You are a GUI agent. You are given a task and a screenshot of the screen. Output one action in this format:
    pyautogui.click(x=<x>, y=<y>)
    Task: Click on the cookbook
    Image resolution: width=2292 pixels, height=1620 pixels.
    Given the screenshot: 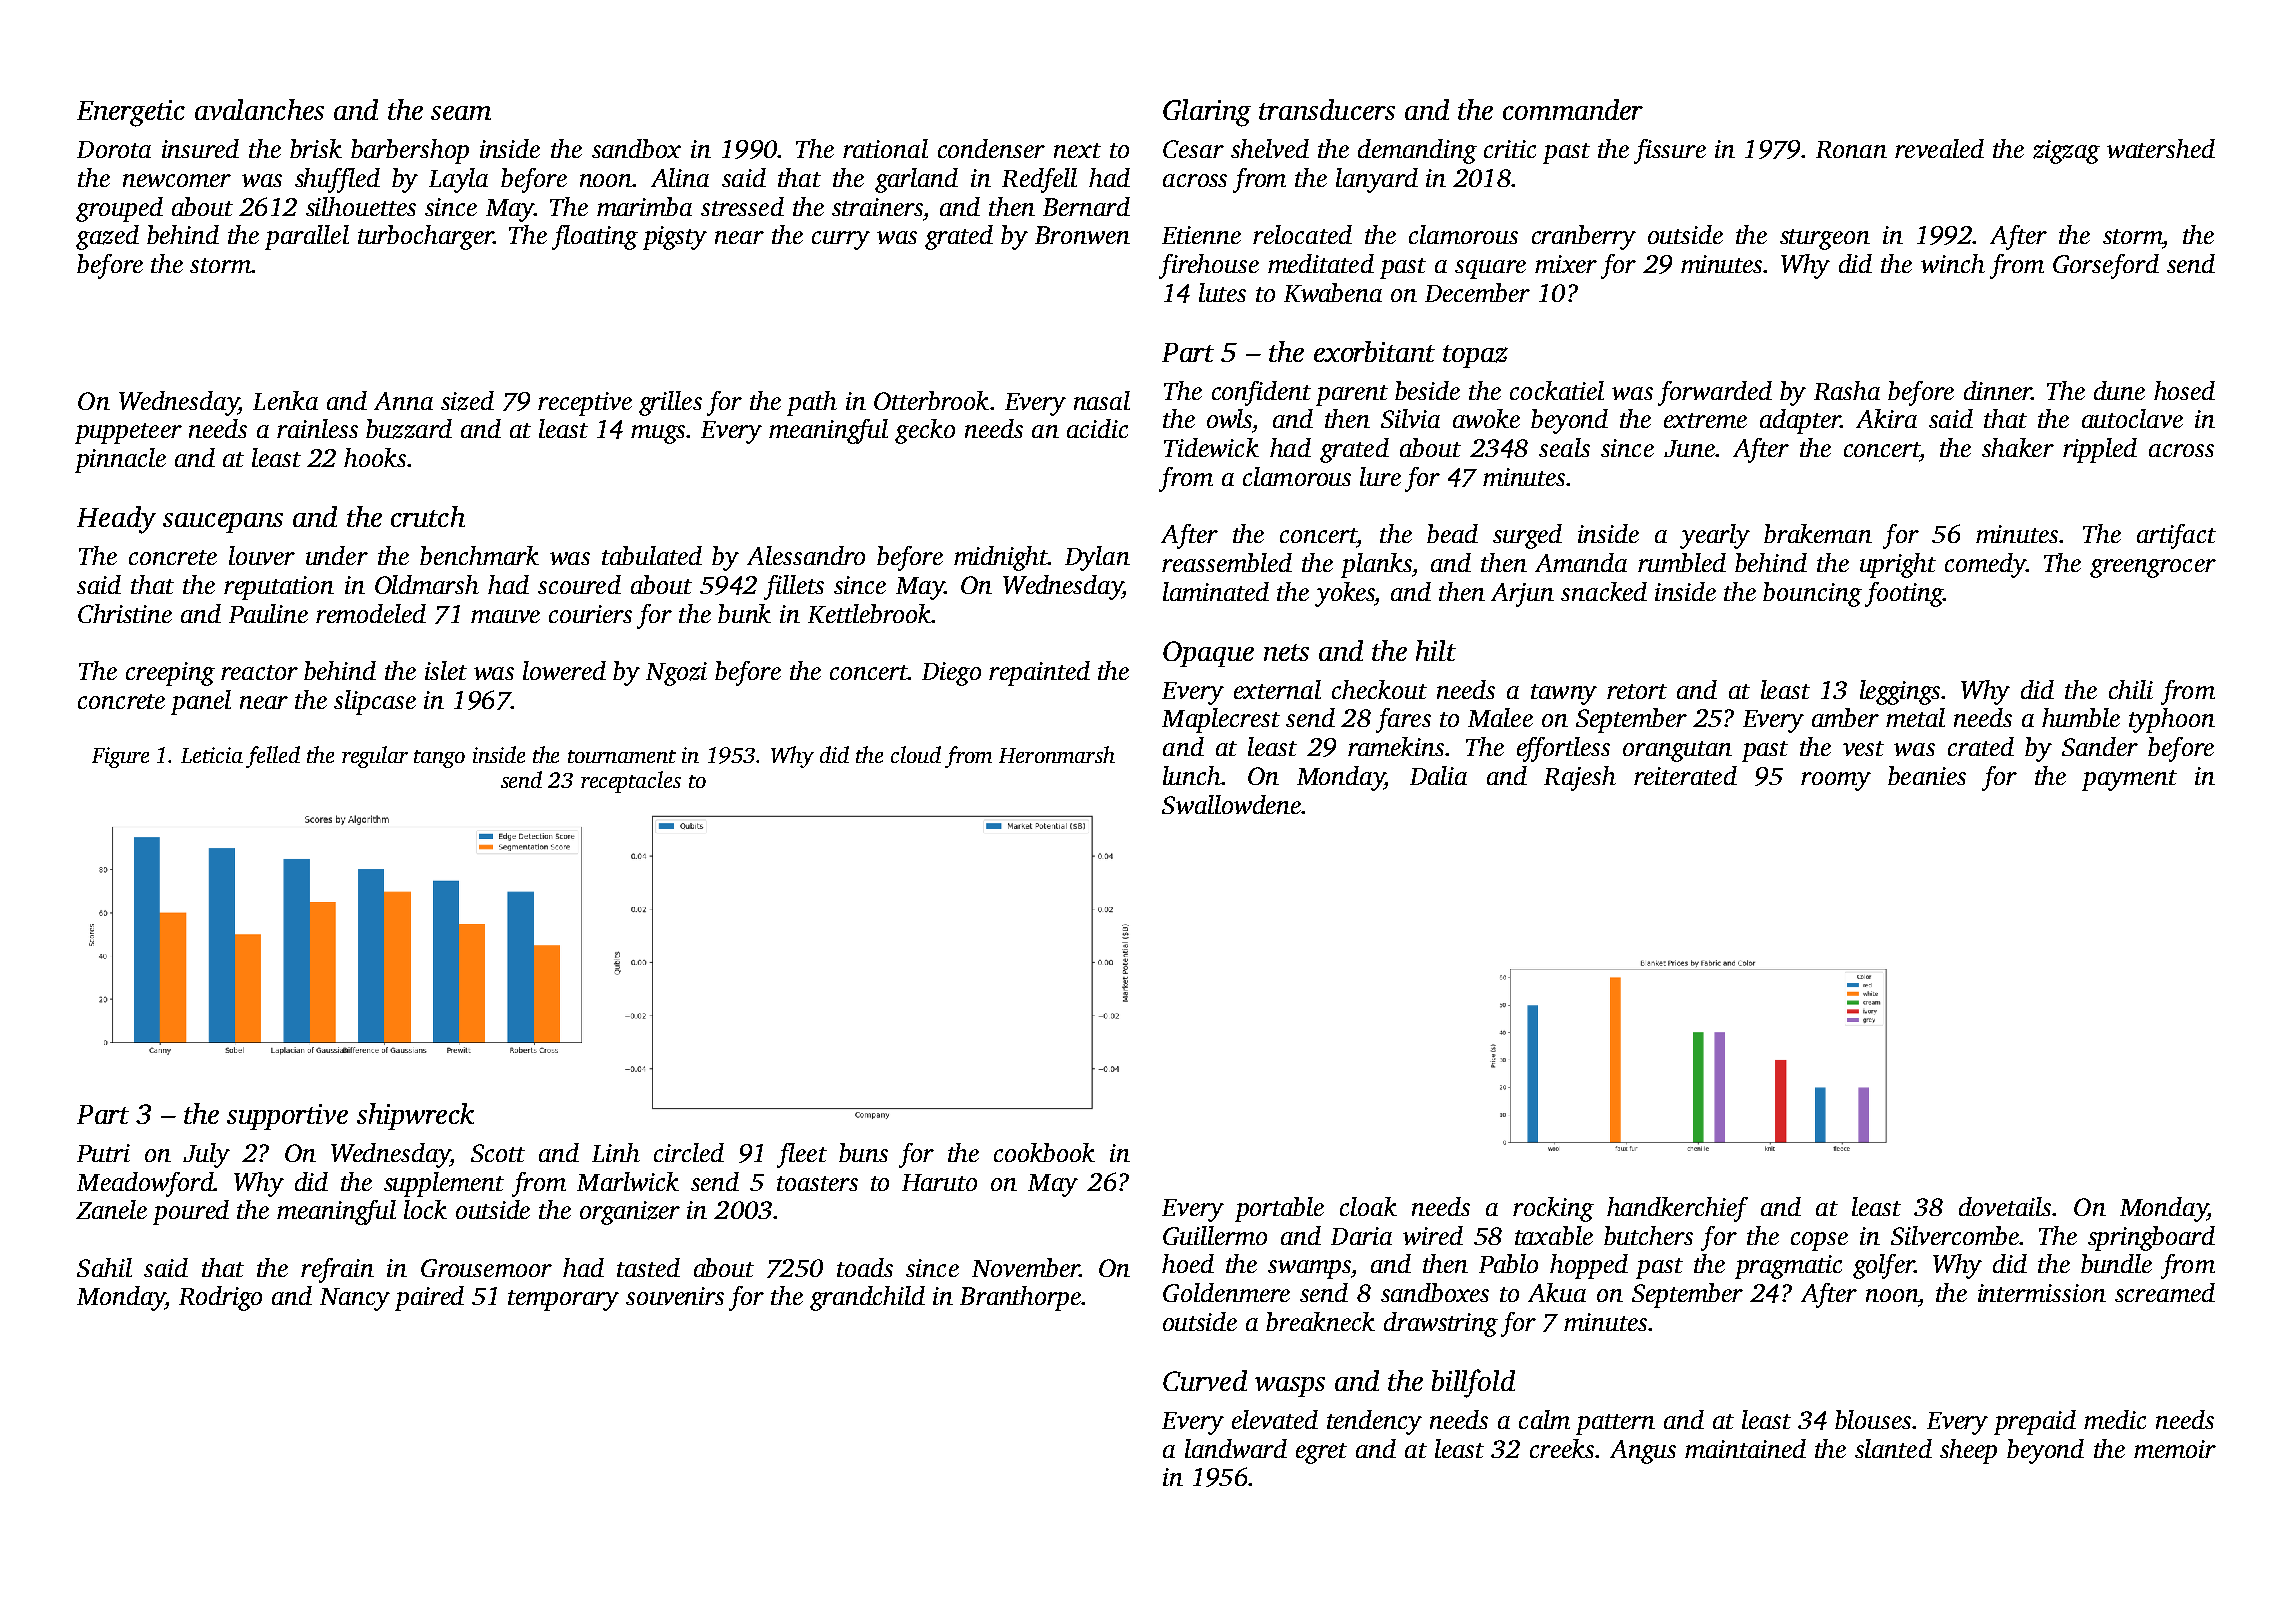 What is the action you would take?
    pyautogui.click(x=1044, y=1152)
